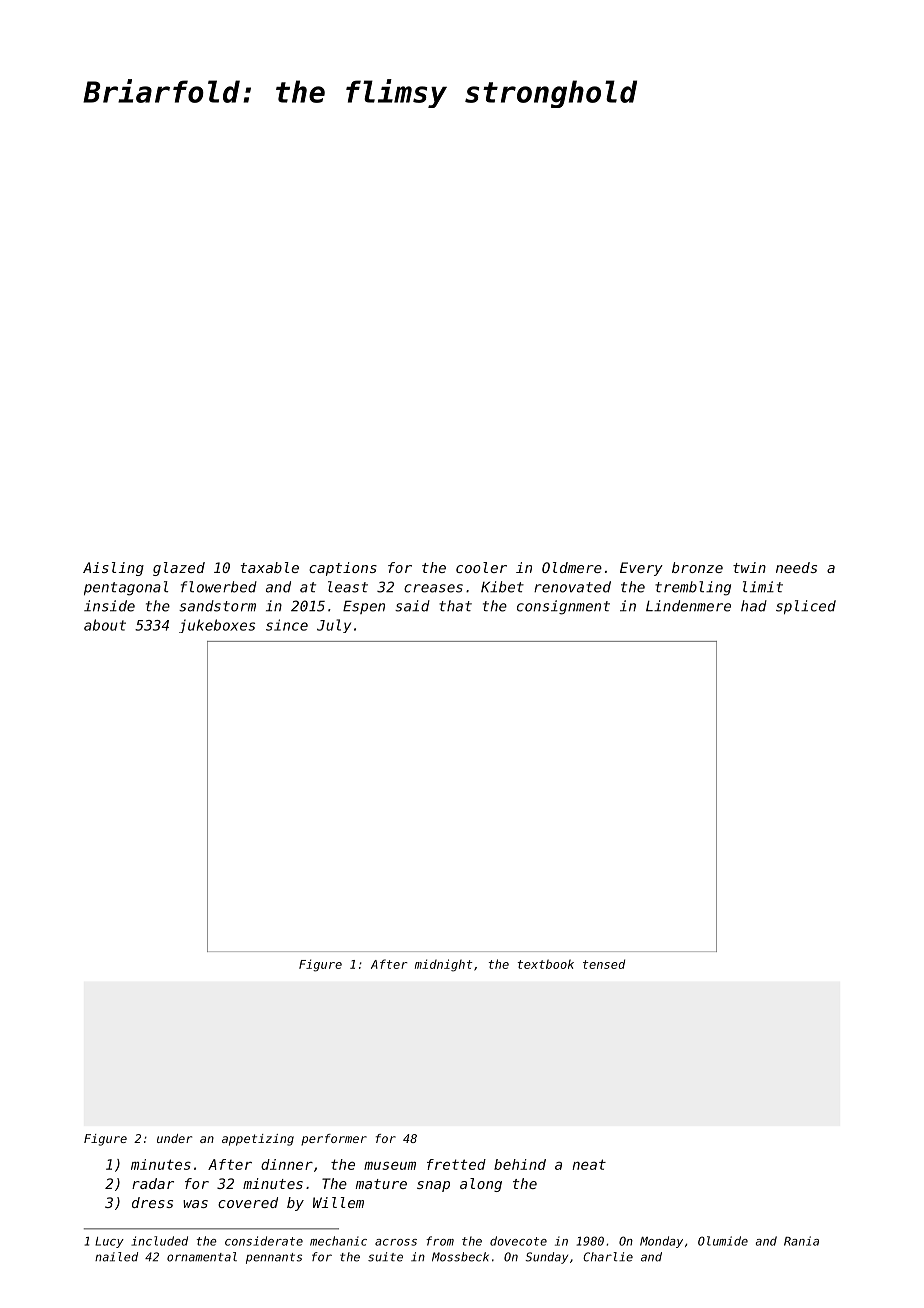  What do you see at coordinates (806, 607) in the screenshot?
I see `spliced` at bounding box center [806, 607].
